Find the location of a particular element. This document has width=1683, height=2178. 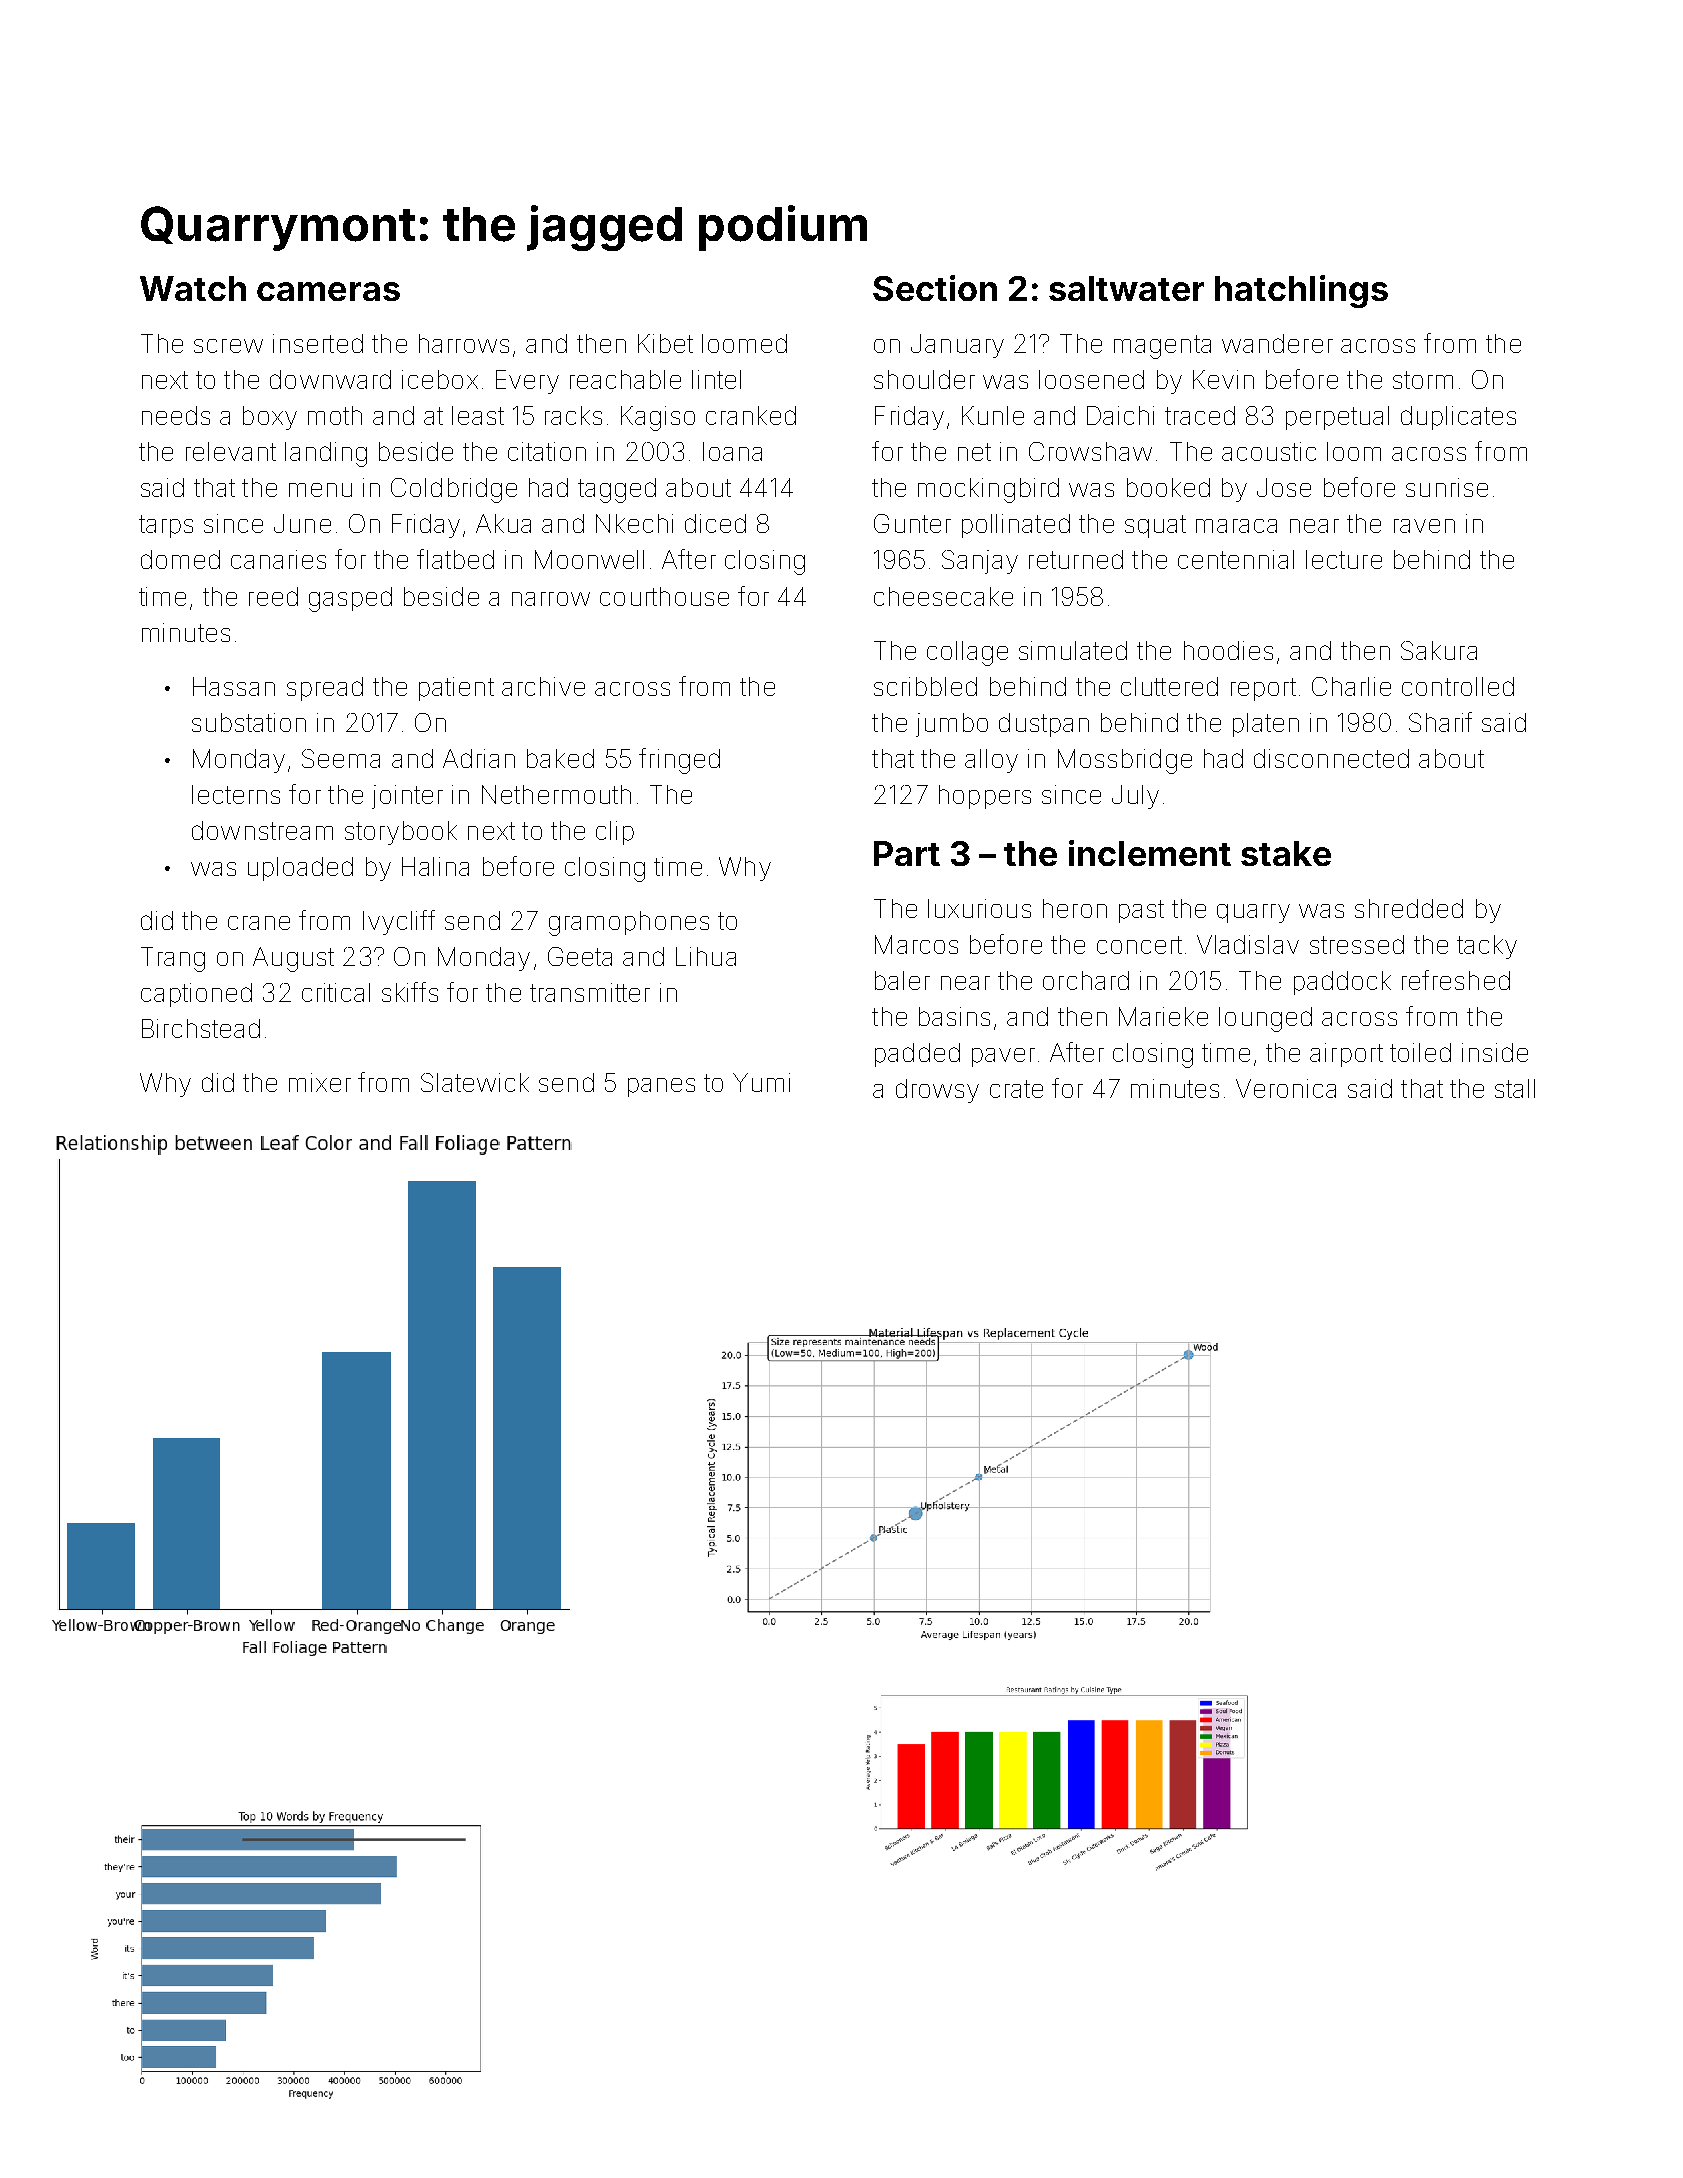

hatchlings is located at coordinates (1301, 291).
